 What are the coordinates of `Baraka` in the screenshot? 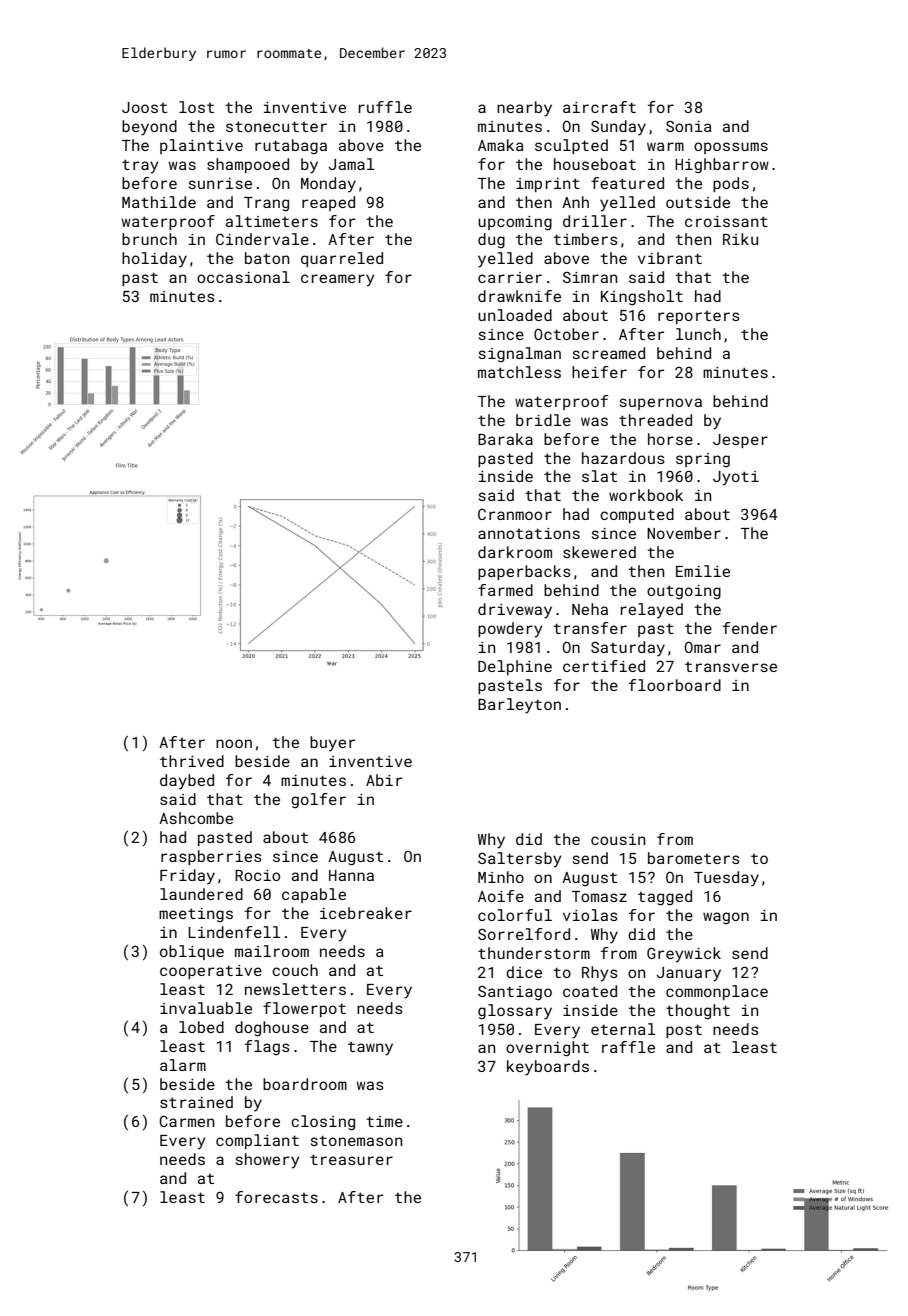 It's located at (505, 439).
